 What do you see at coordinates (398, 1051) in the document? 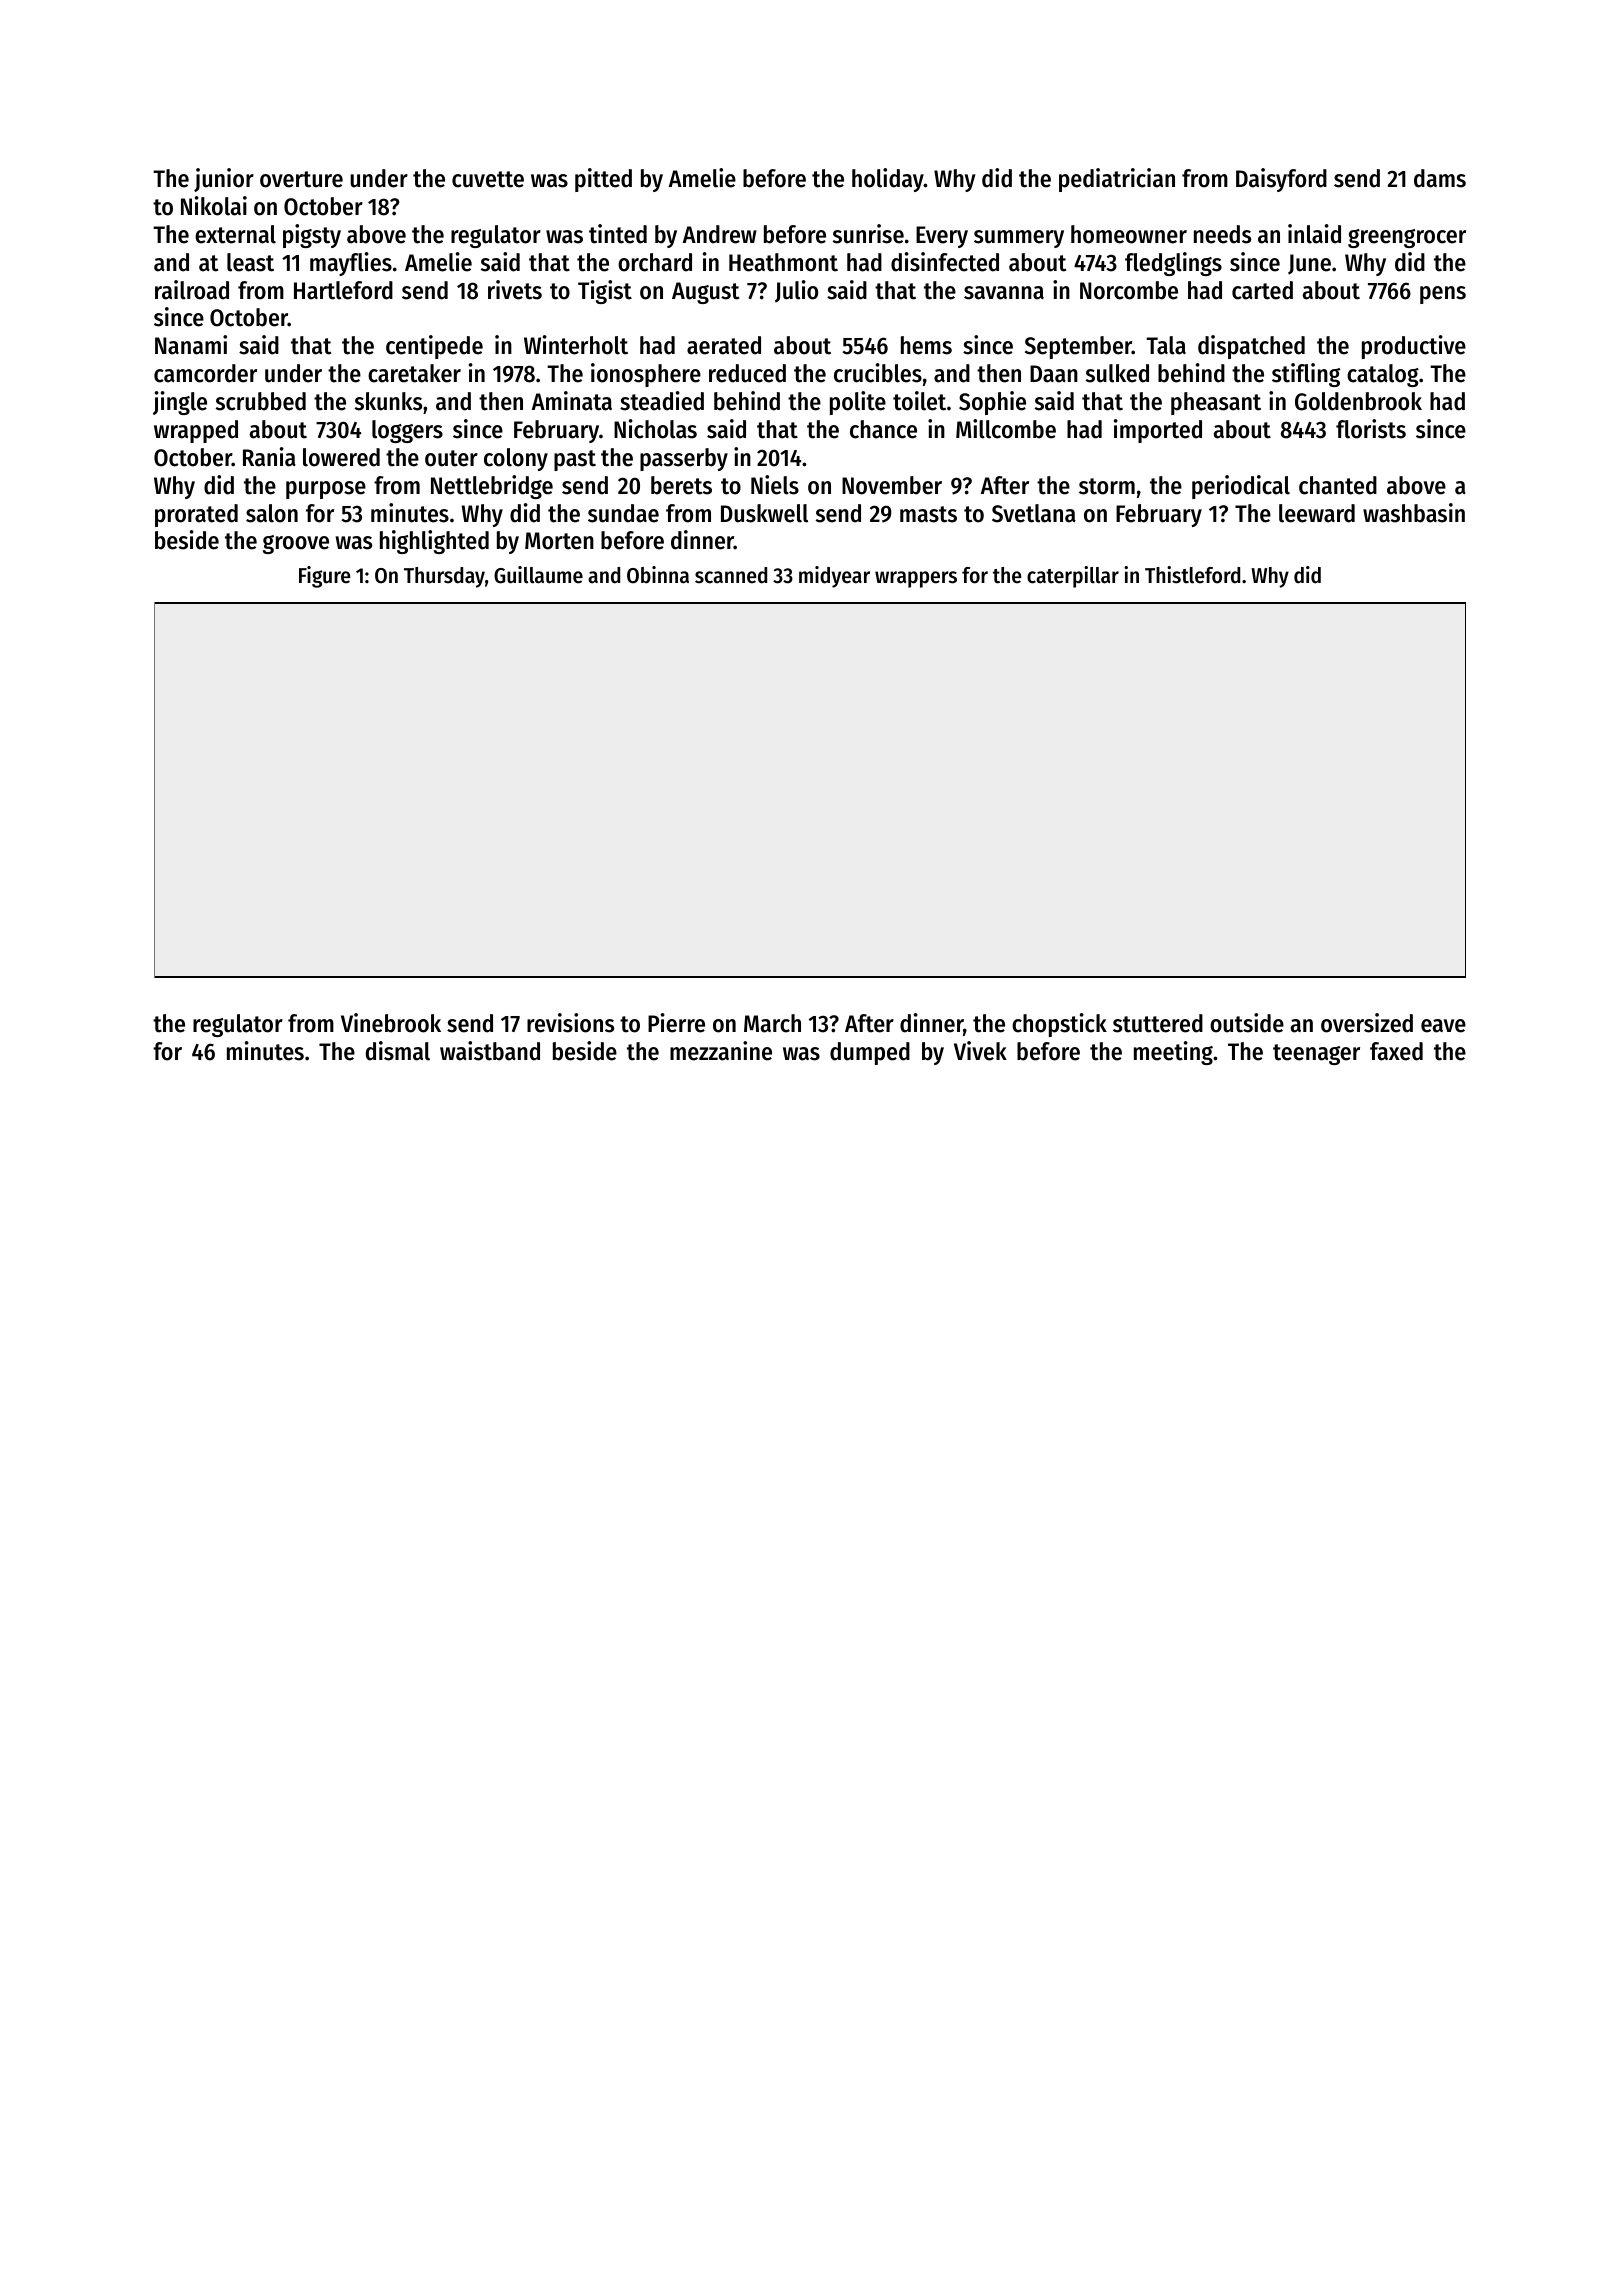
I see `dismal` at bounding box center [398, 1051].
